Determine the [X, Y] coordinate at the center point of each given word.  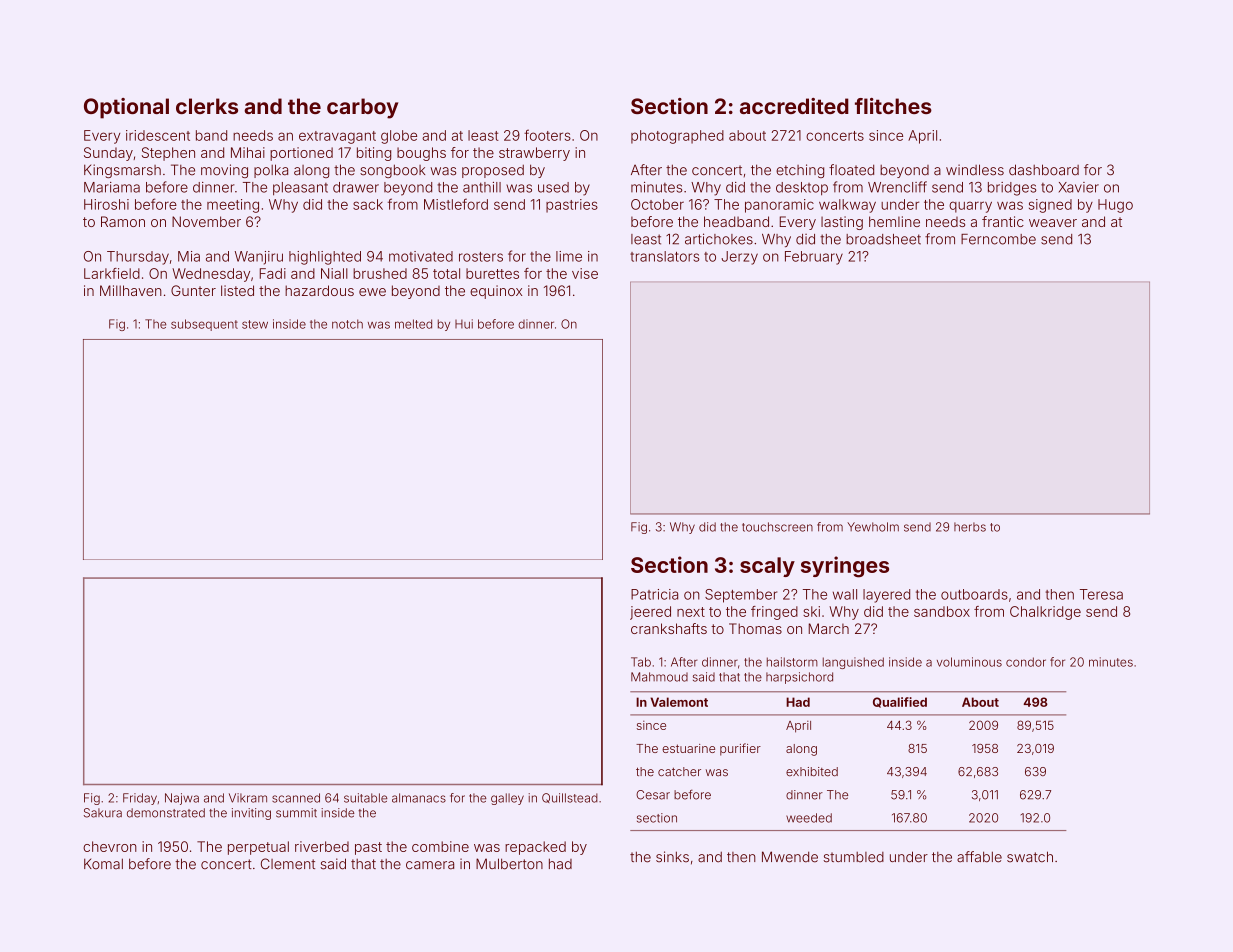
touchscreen [777, 527]
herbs [970, 527]
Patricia [654, 594]
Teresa [1101, 594]
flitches [893, 106]
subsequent [204, 325]
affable [979, 857]
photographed [677, 137]
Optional [126, 108]
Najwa [182, 799]
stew [255, 324]
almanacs [419, 798]
